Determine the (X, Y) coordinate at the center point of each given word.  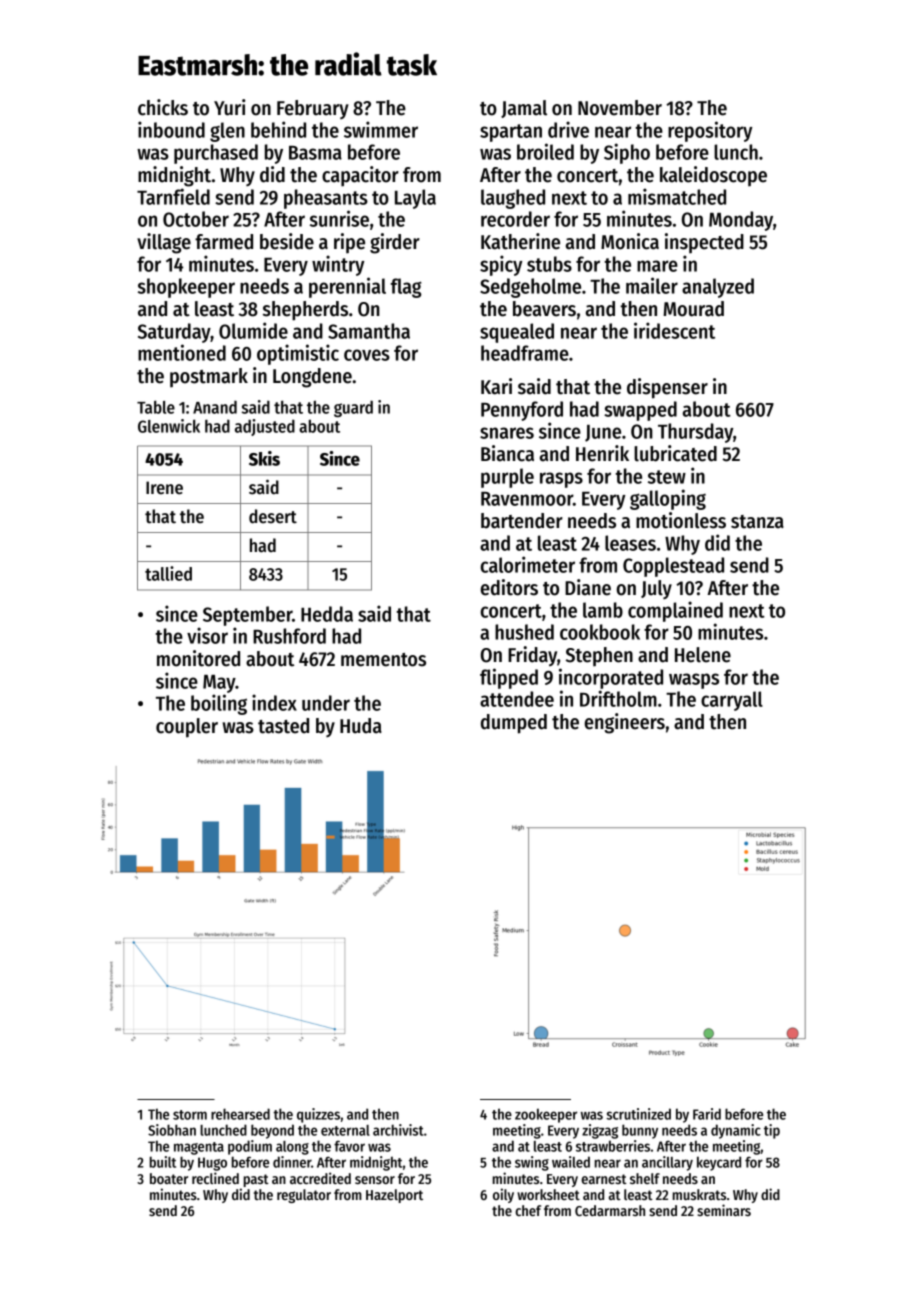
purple (507, 478)
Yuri (229, 107)
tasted (283, 726)
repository (710, 131)
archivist (398, 1130)
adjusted (265, 427)
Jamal (524, 109)
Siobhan (172, 1130)
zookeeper (546, 1115)
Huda (361, 726)
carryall (732, 701)
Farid (707, 1114)
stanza (757, 522)
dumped (514, 724)
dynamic (736, 1131)
